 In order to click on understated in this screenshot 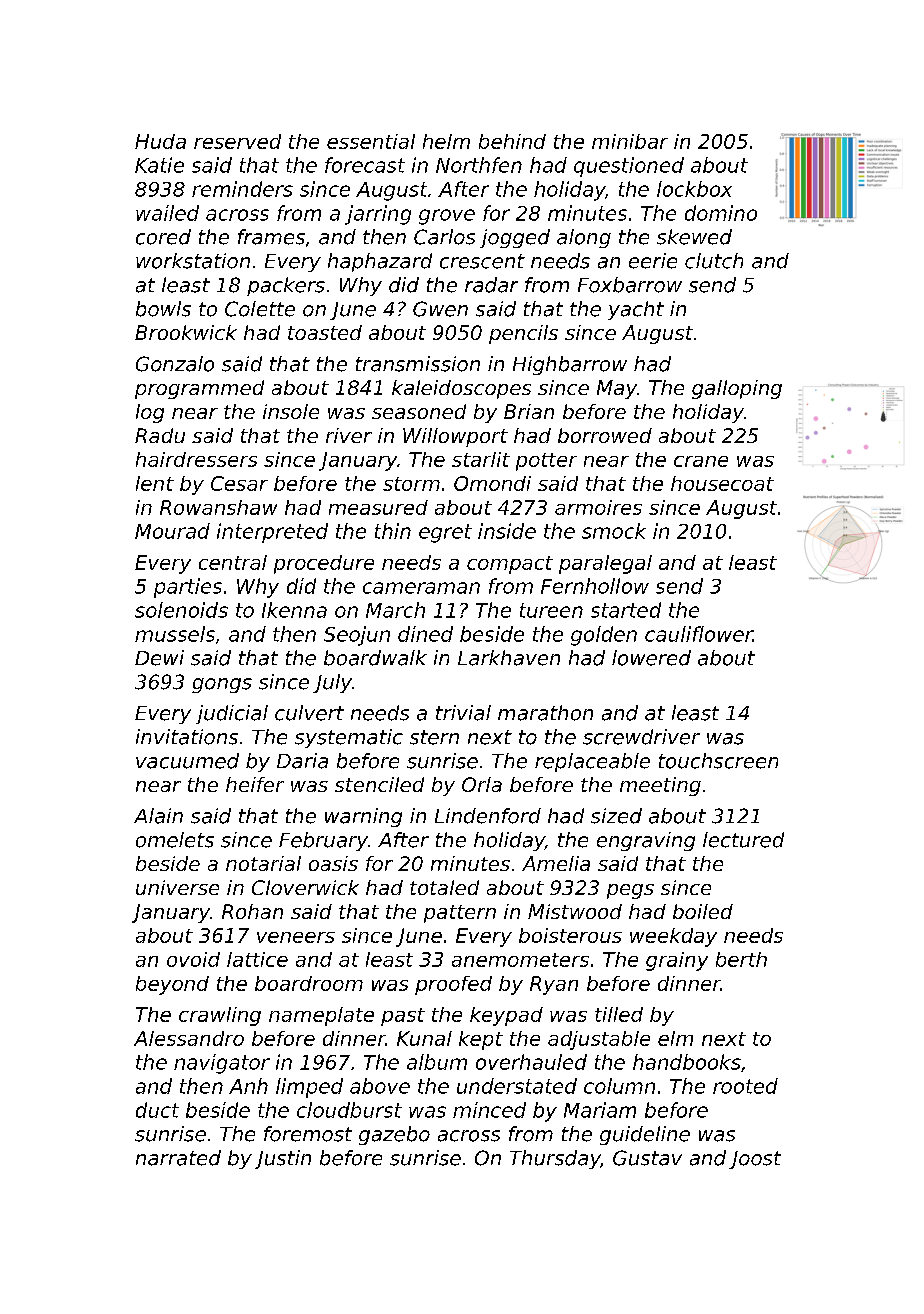, I will do `click(517, 1086)`.
